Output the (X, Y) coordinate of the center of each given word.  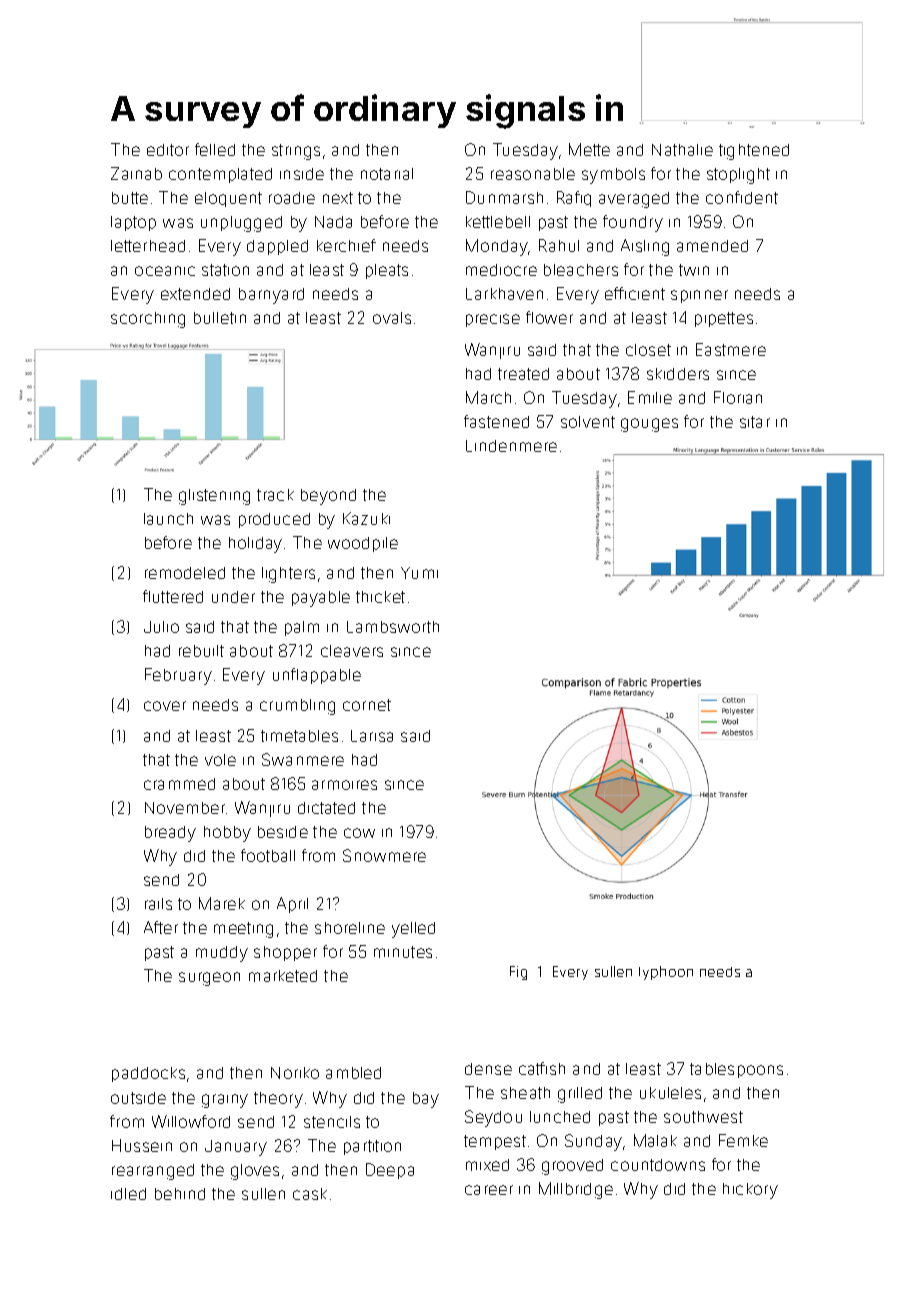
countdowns (658, 1165)
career (489, 1190)
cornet (367, 705)
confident (742, 197)
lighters (288, 575)
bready (170, 834)
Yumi (419, 573)
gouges (649, 425)
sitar (755, 422)
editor (168, 150)
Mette (589, 149)
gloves (255, 1172)
